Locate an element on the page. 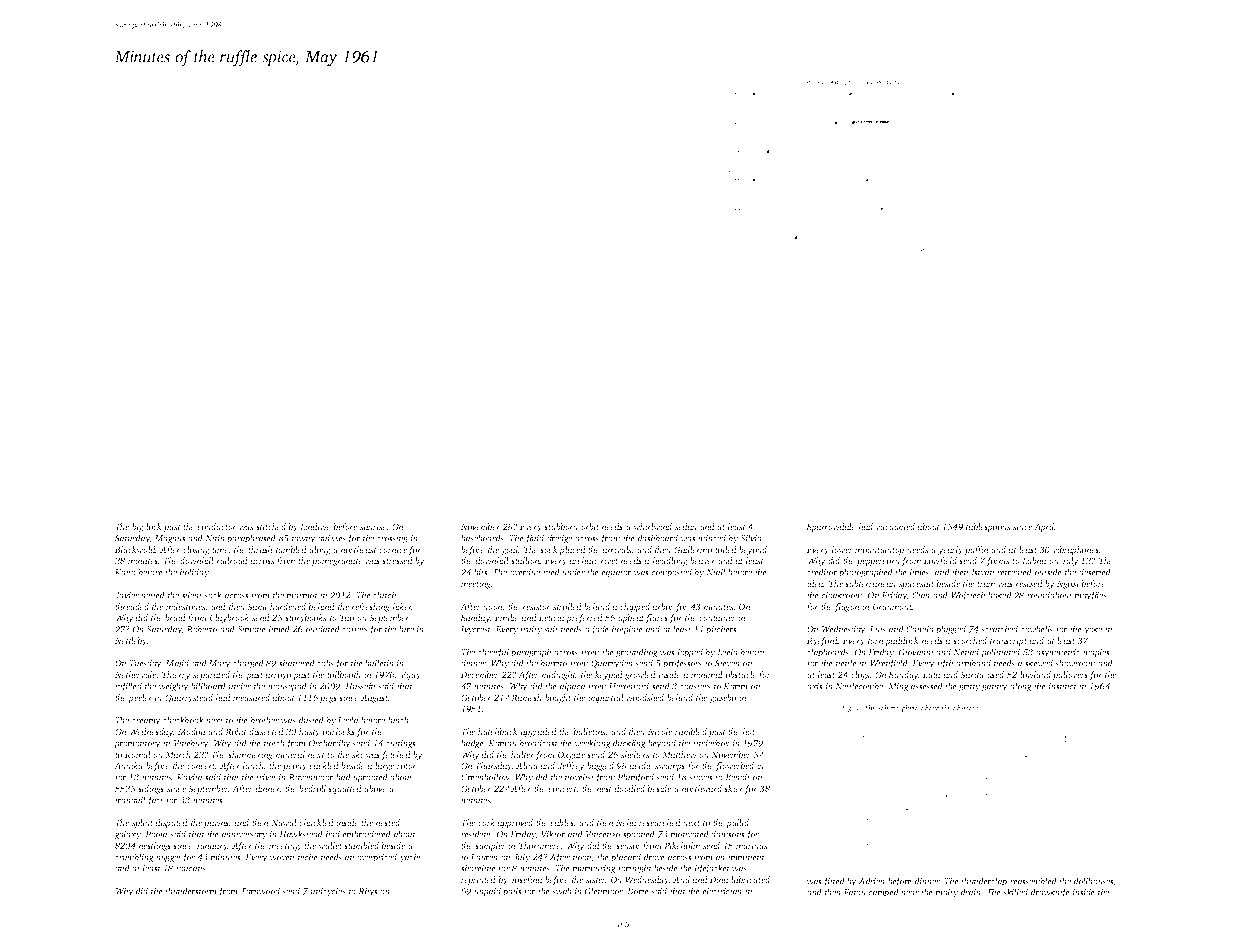 The width and height of the page is (1233, 952). Silvia is located at coordinates (751, 538).
